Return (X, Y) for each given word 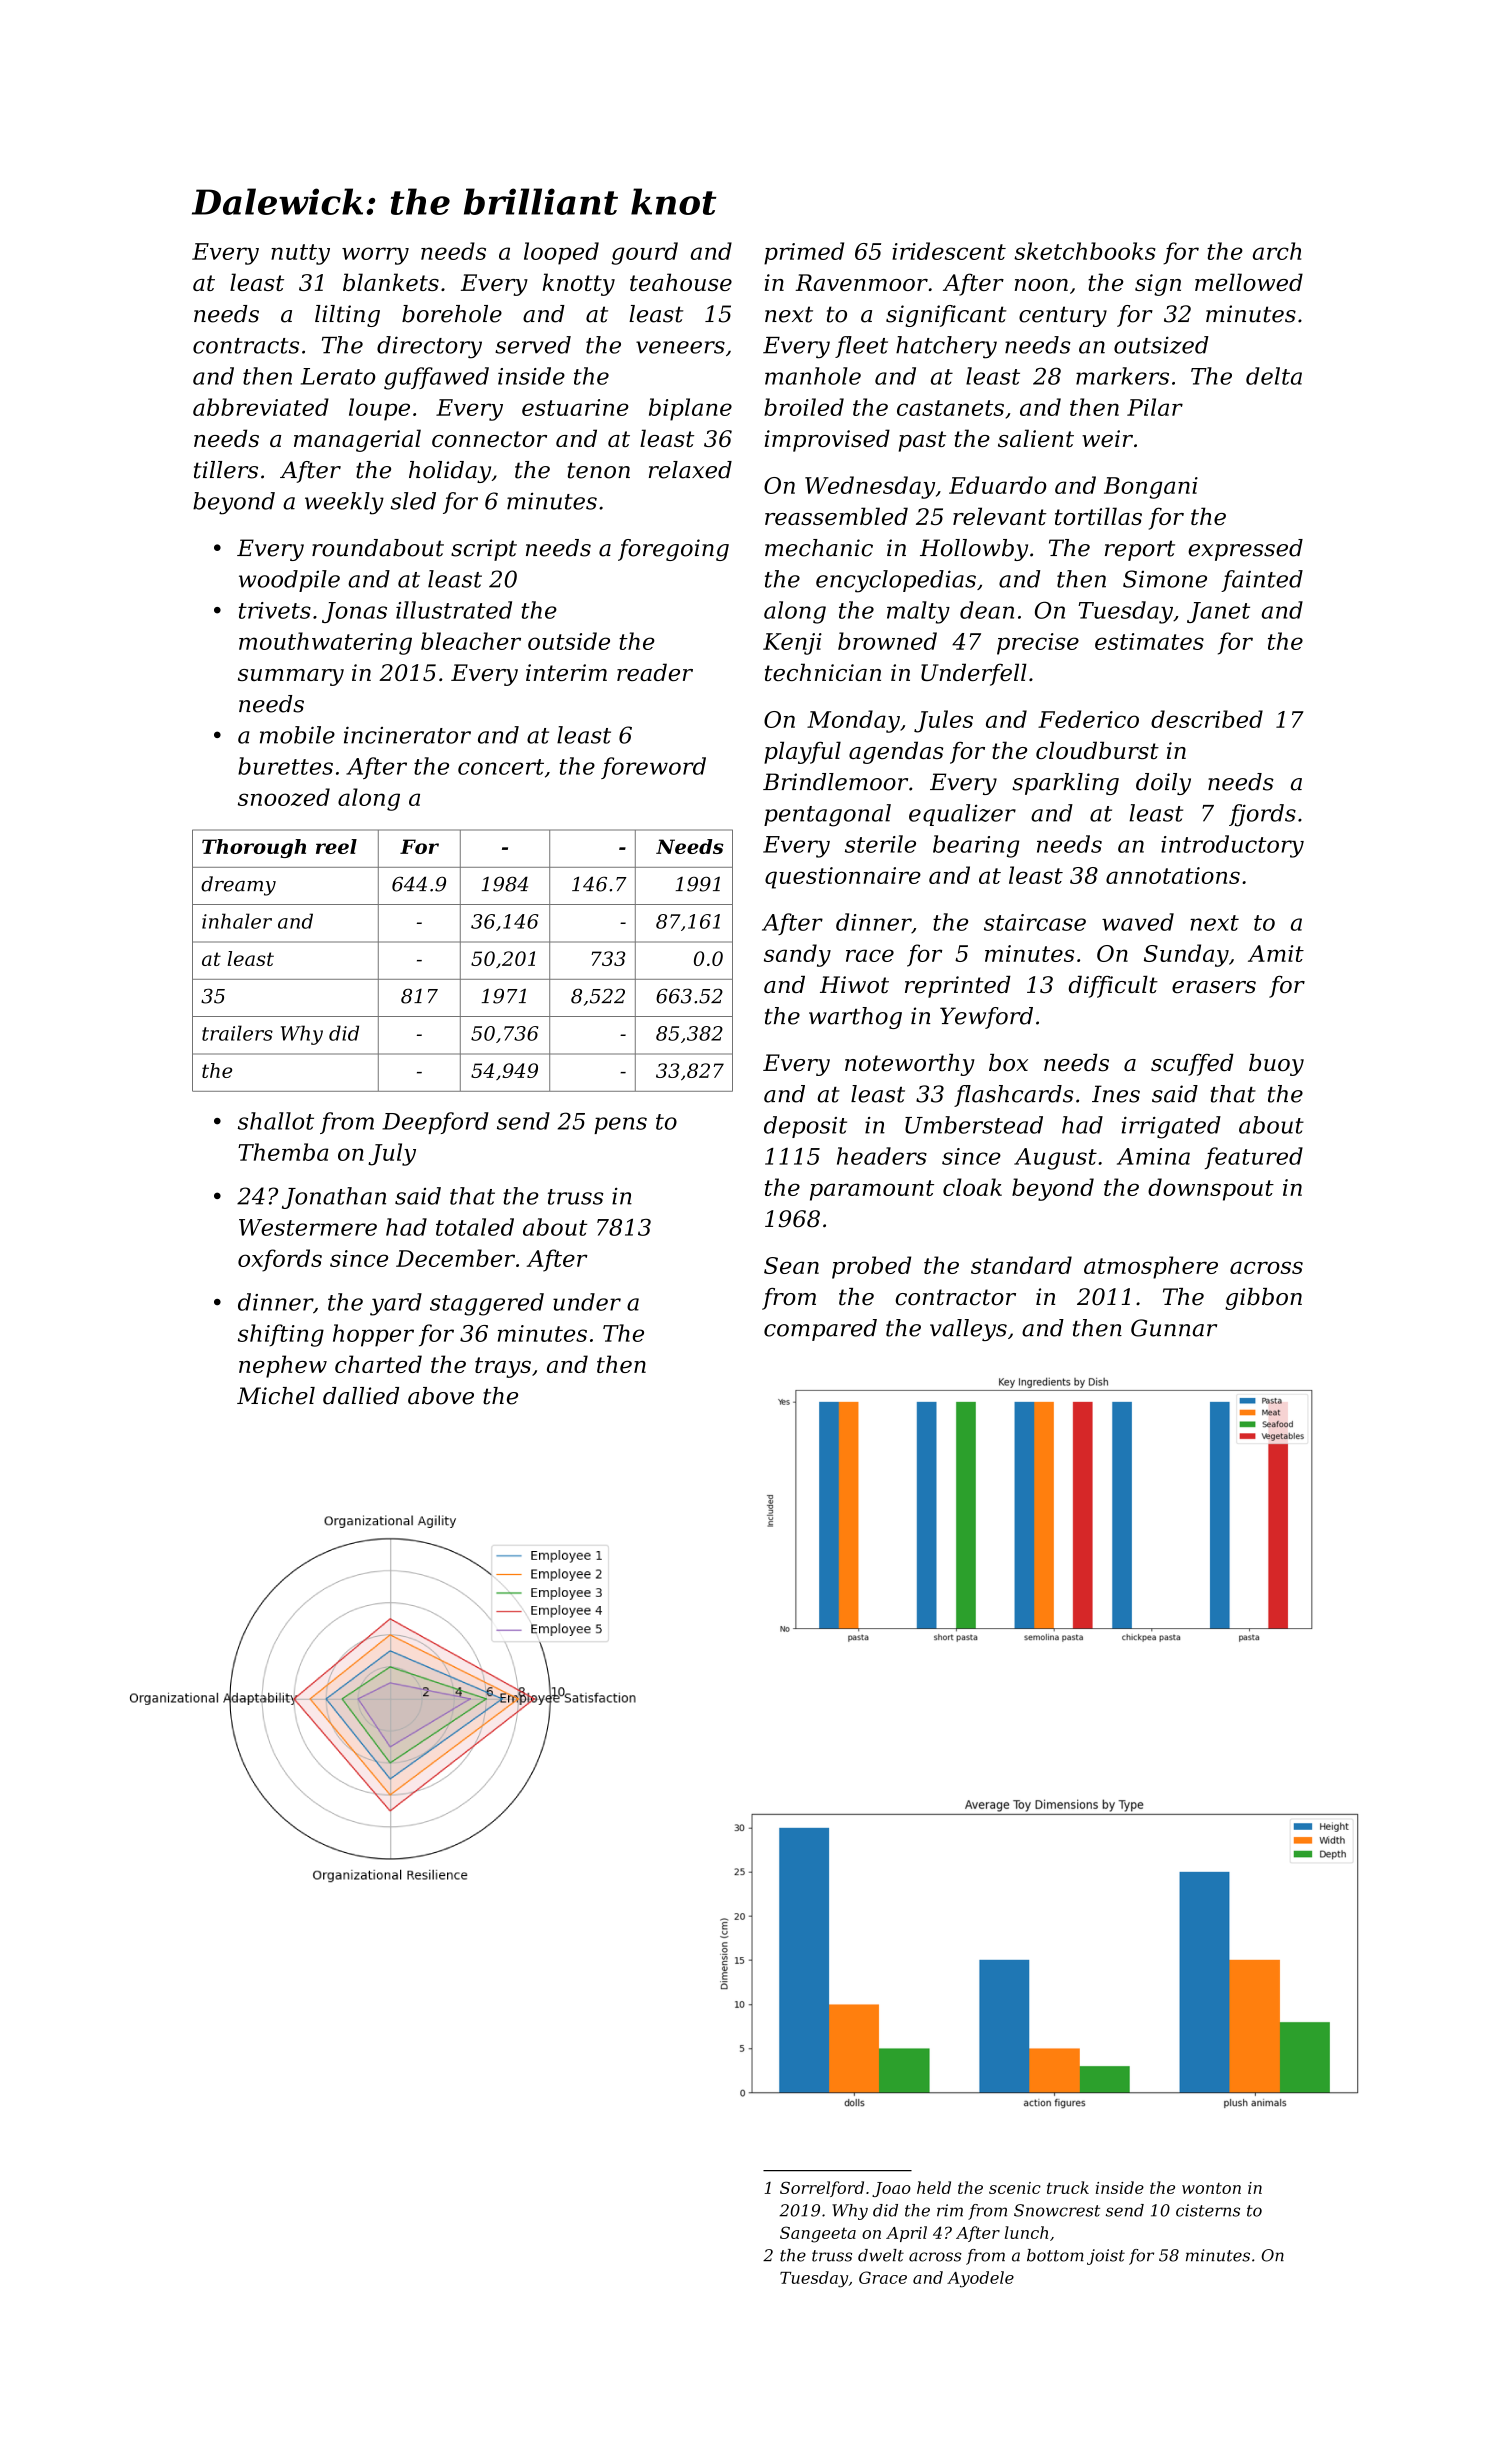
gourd (644, 253)
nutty (300, 254)
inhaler (237, 921)
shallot (276, 1121)
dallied (361, 1396)
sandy (797, 955)
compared (820, 1330)
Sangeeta (818, 2234)
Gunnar (1174, 1328)
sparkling (1065, 784)
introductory (1232, 846)
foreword (653, 768)
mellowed (1249, 282)
